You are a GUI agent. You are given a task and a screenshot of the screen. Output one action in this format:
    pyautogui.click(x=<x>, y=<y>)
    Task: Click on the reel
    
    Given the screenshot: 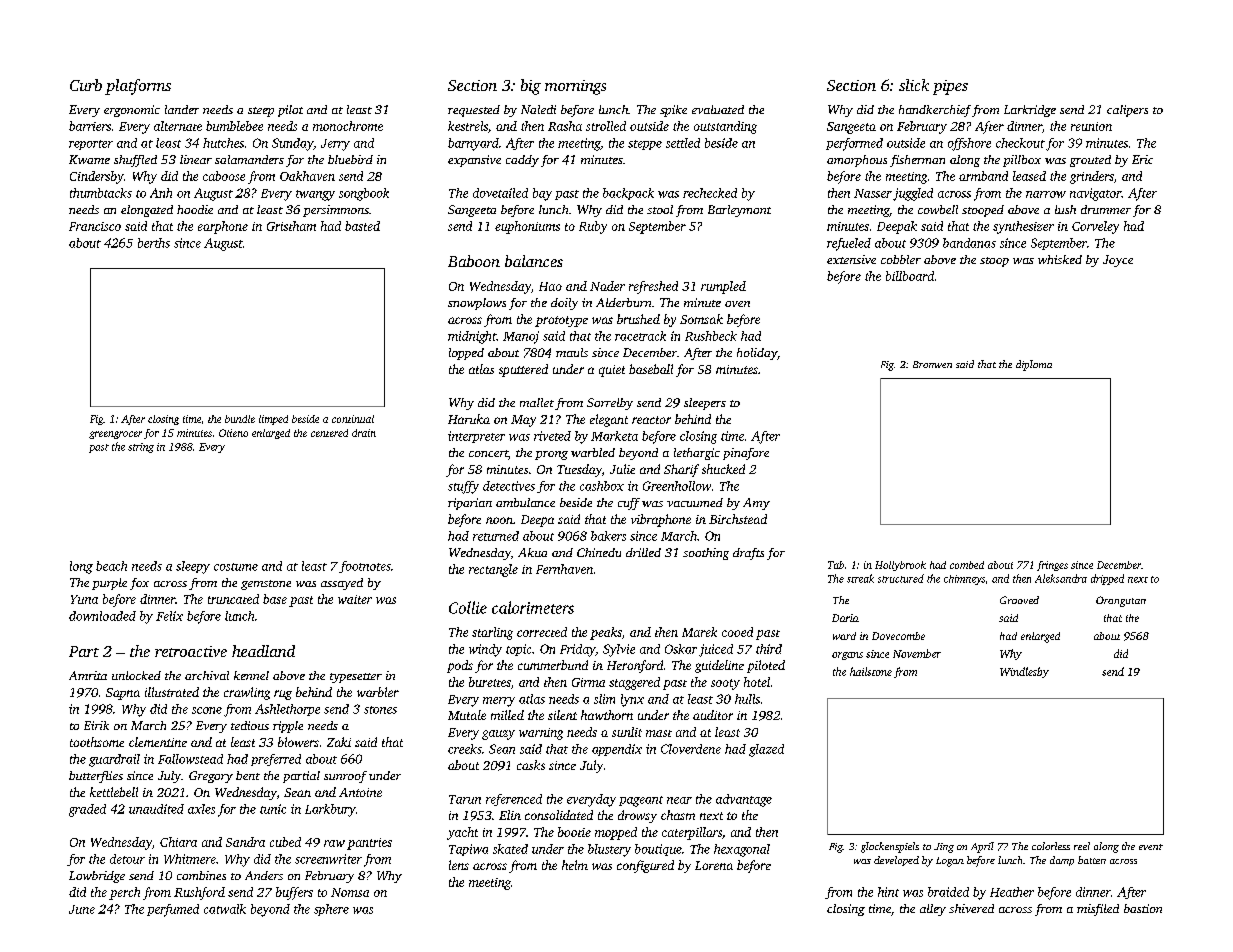 What is the action you would take?
    pyautogui.click(x=1082, y=846)
